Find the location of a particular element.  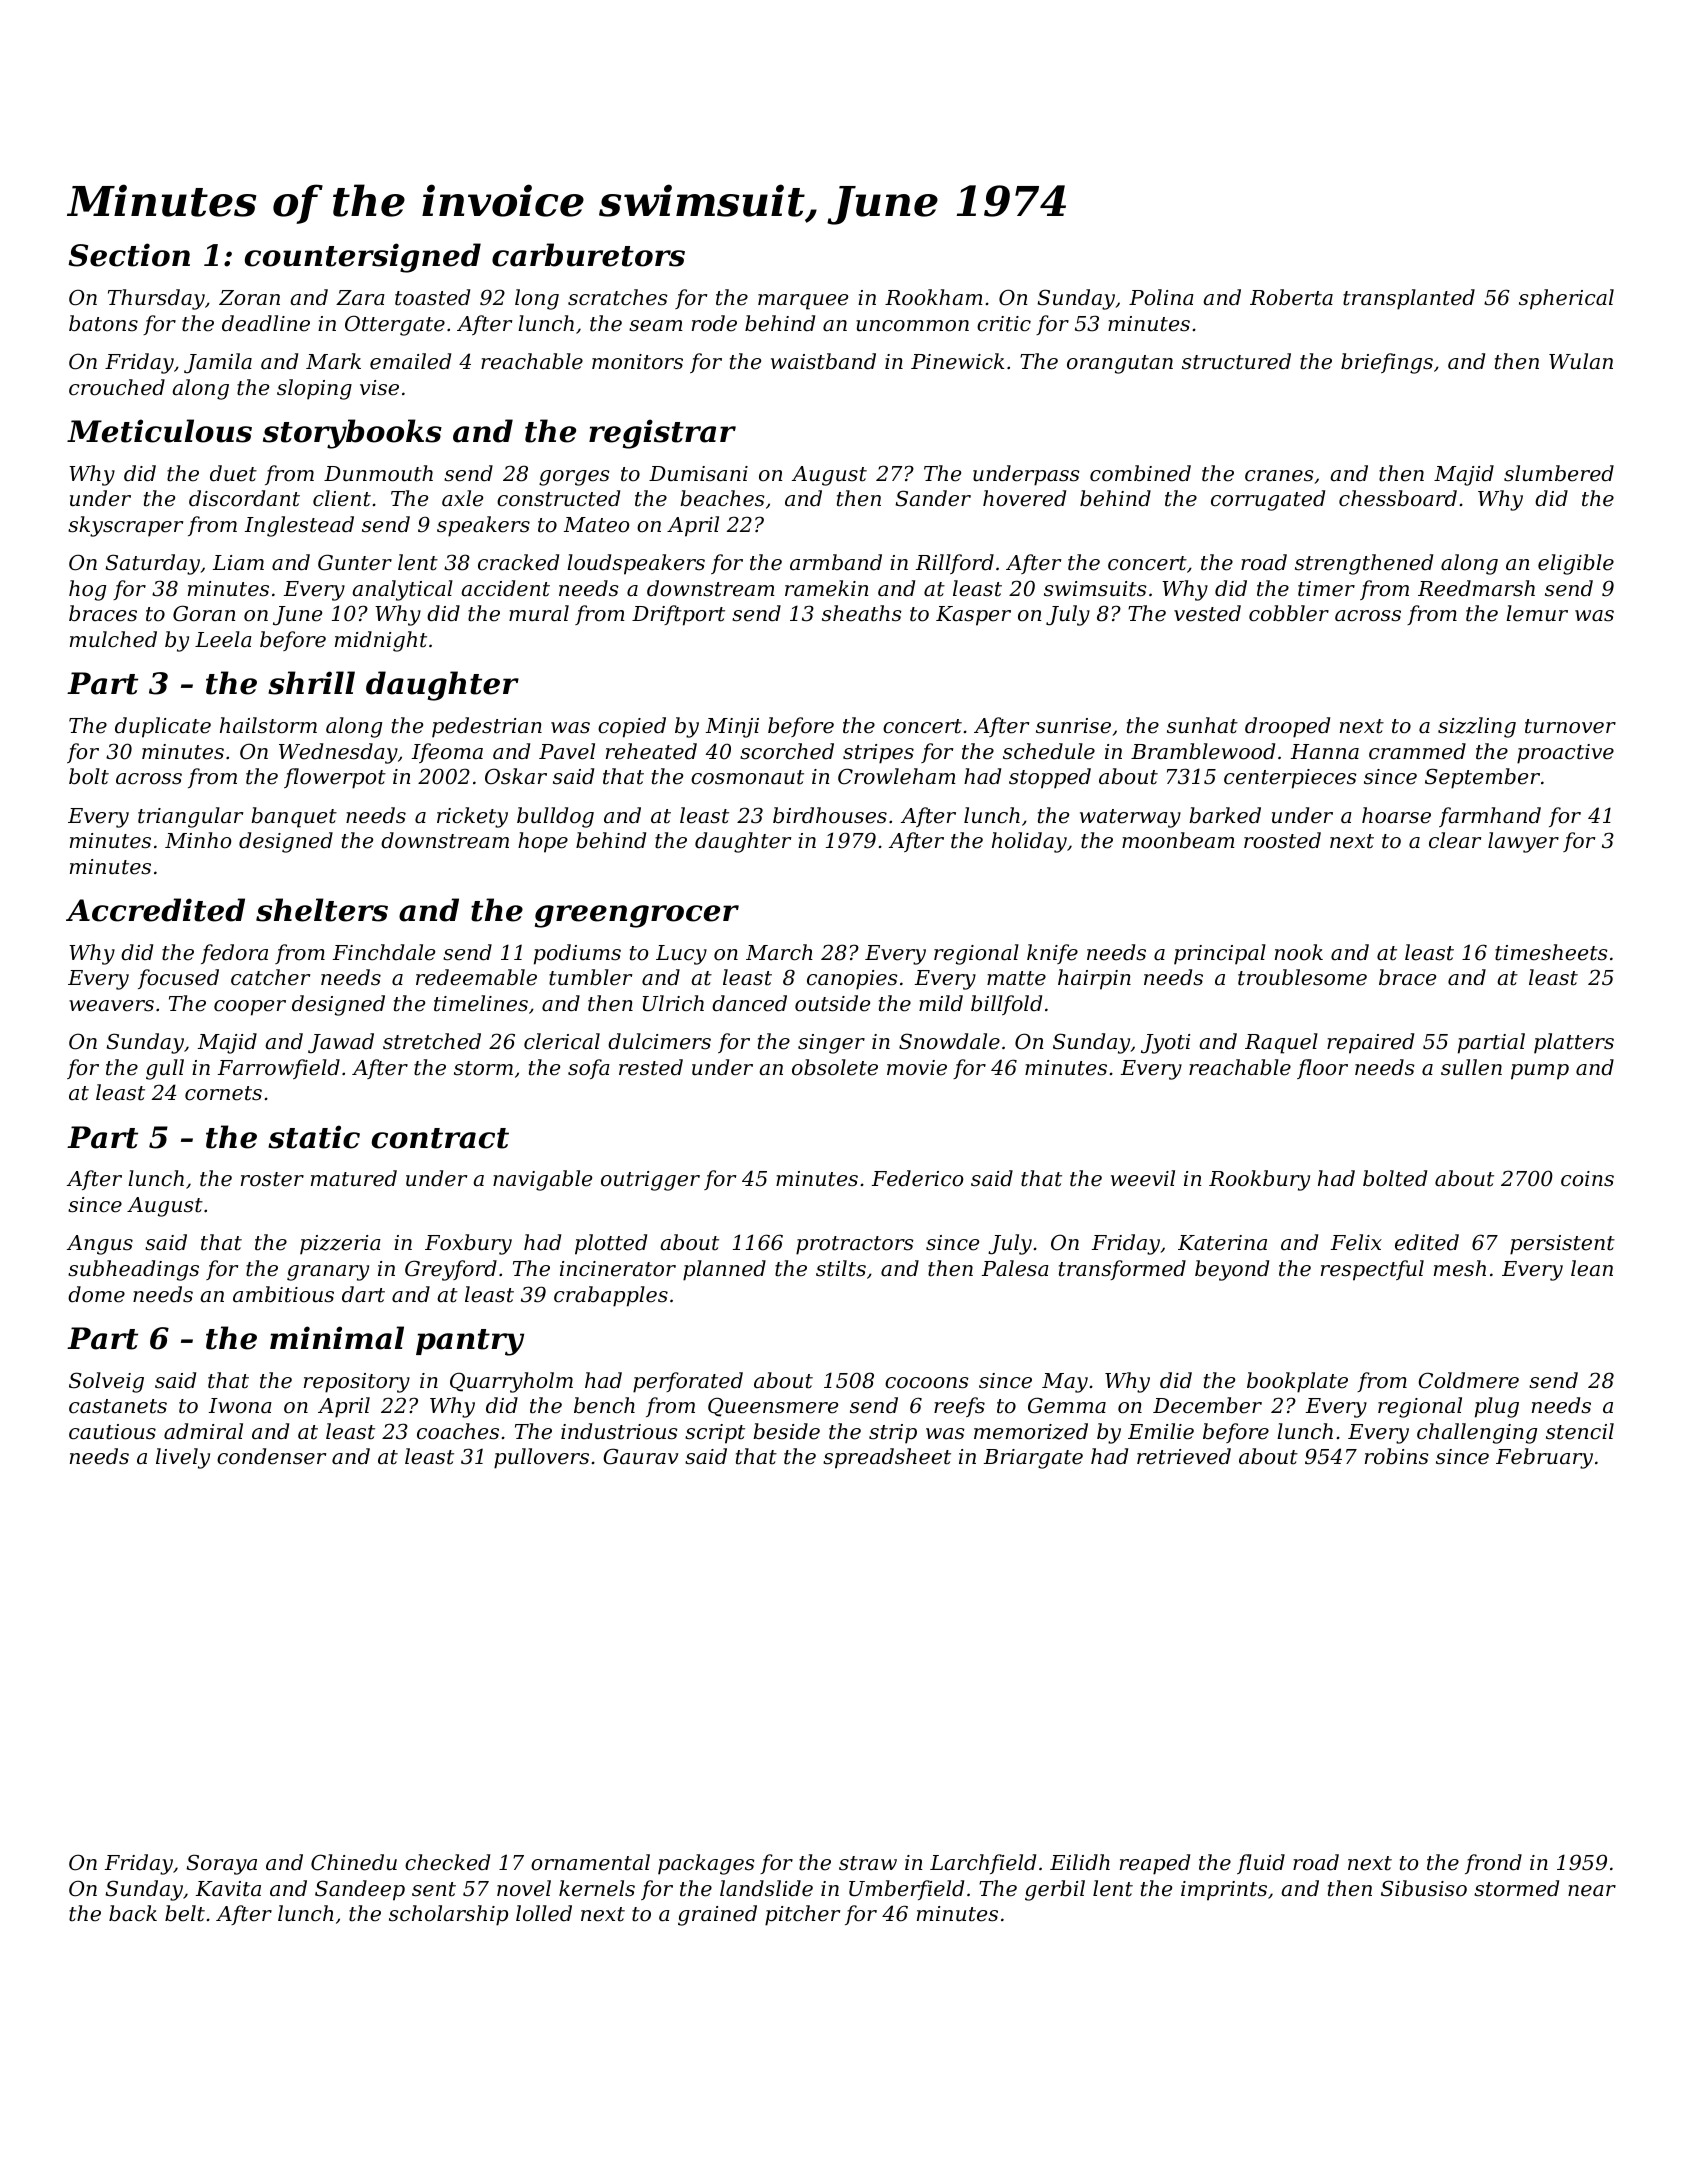

contract is located at coordinates (440, 1138).
